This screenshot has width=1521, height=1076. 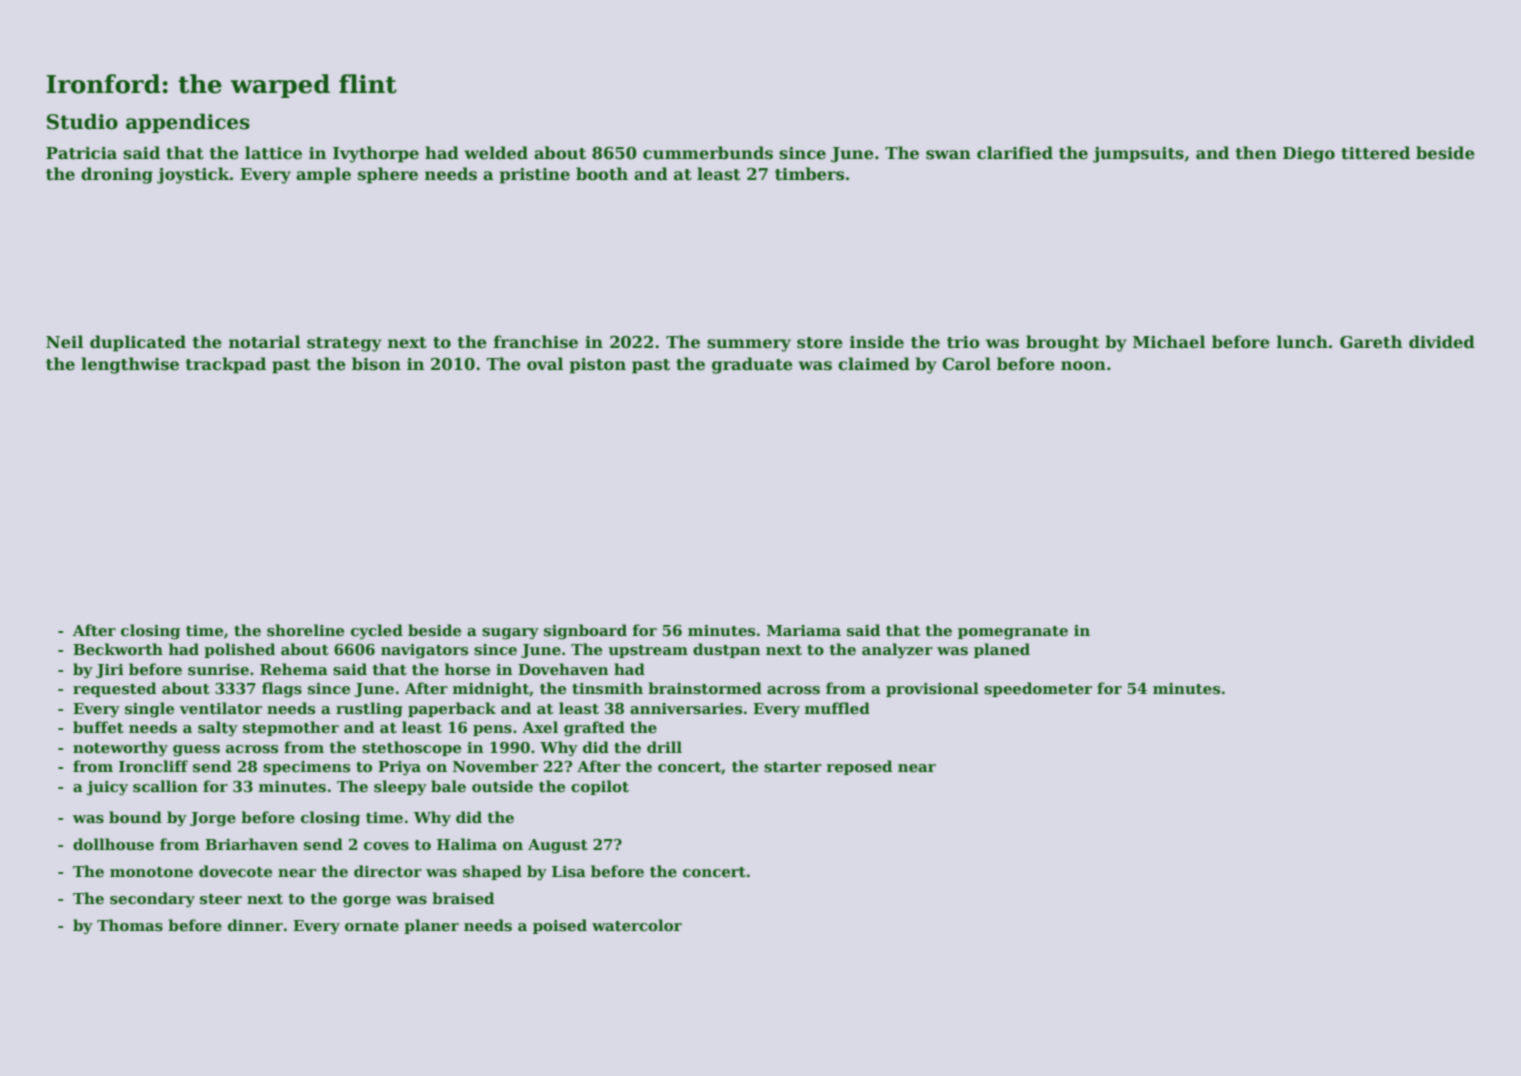 What do you see at coordinates (1038, 689) in the screenshot?
I see `speedometer` at bounding box center [1038, 689].
